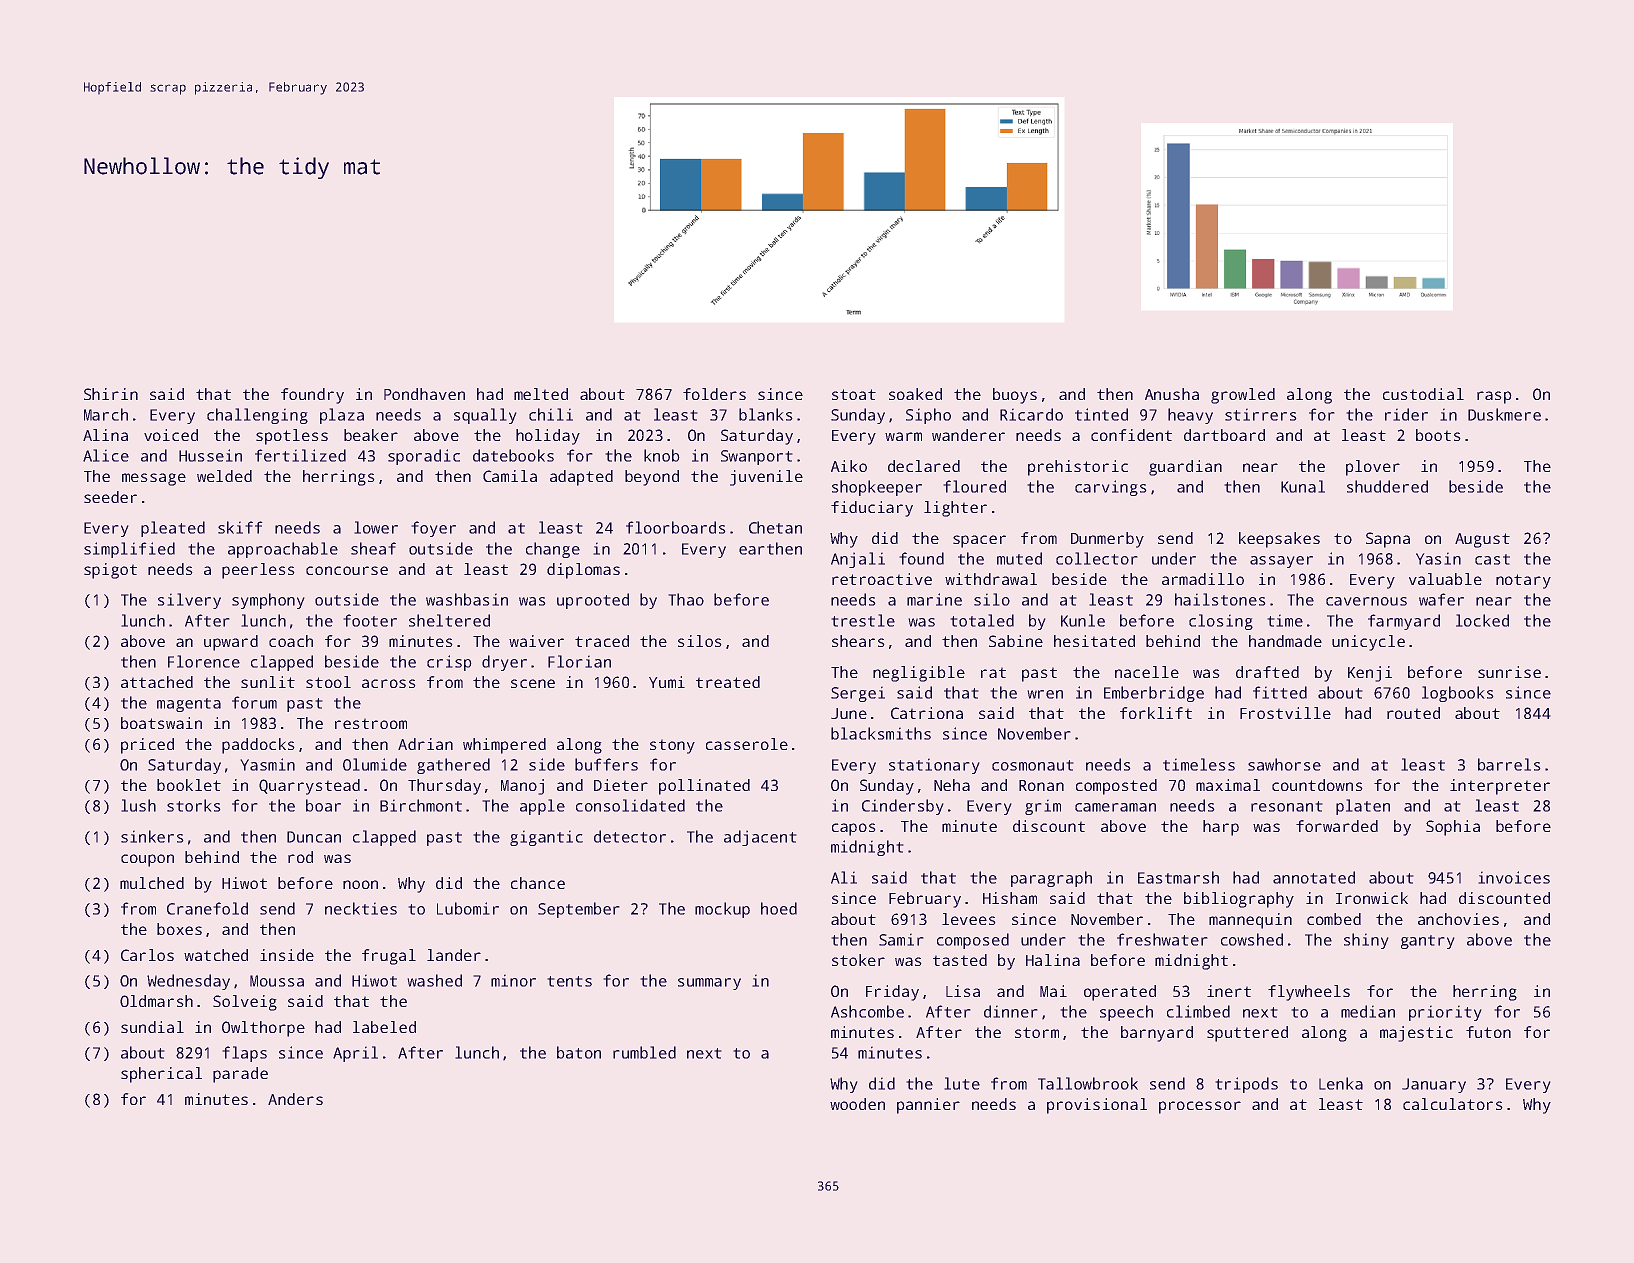 The width and height of the screenshot is (1634, 1263). I want to click on notary, so click(1523, 581).
